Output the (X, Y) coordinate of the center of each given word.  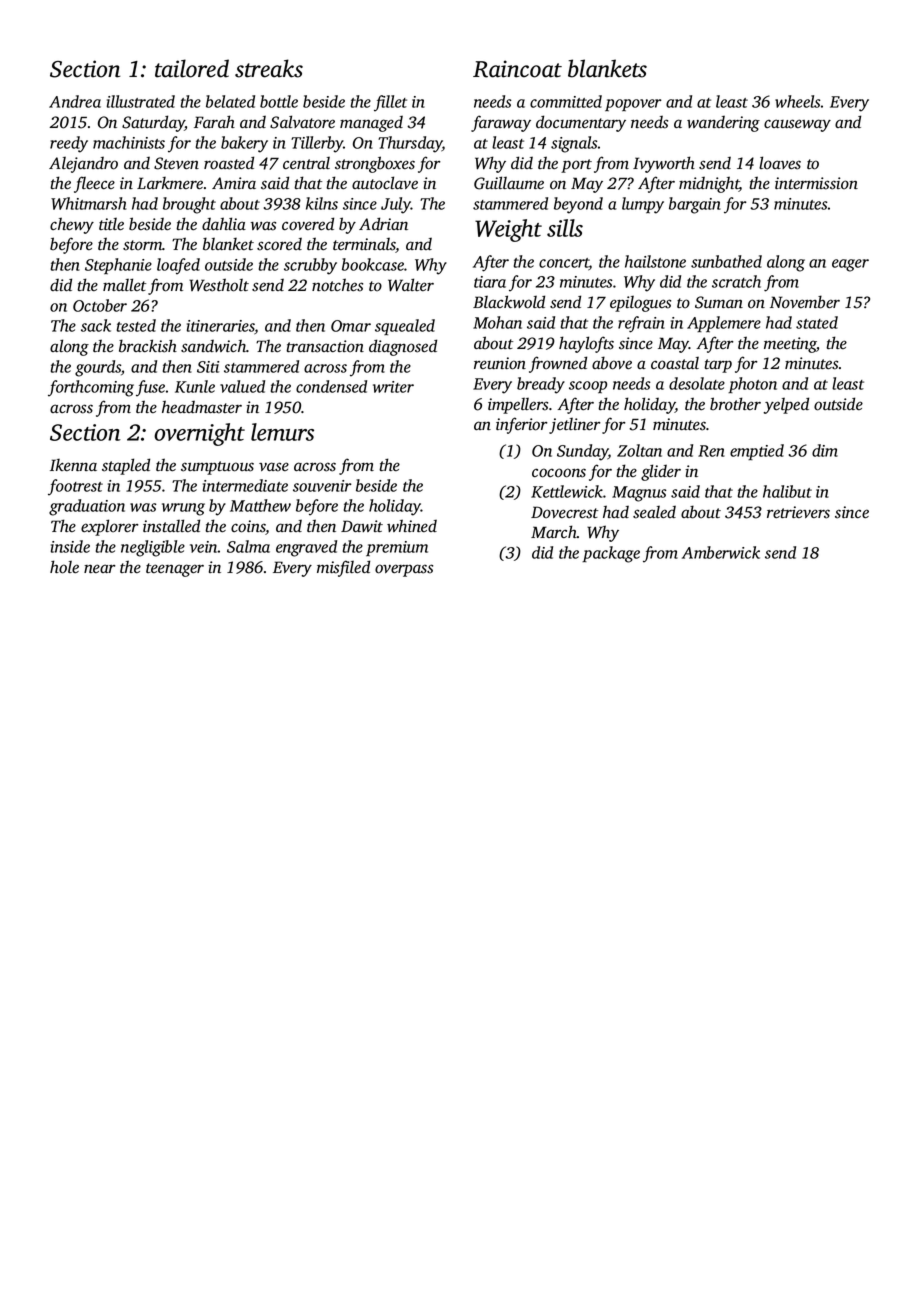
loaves (780, 163)
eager (850, 265)
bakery (244, 144)
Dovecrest (564, 512)
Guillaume (509, 183)
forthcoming (91, 388)
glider (661, 472)
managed (371, 124)
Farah (214, 121)
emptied (757, 452)
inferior (522, 425)
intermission (816, 183)
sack (96, 325)
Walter (411, 285)
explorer (110, 527)
